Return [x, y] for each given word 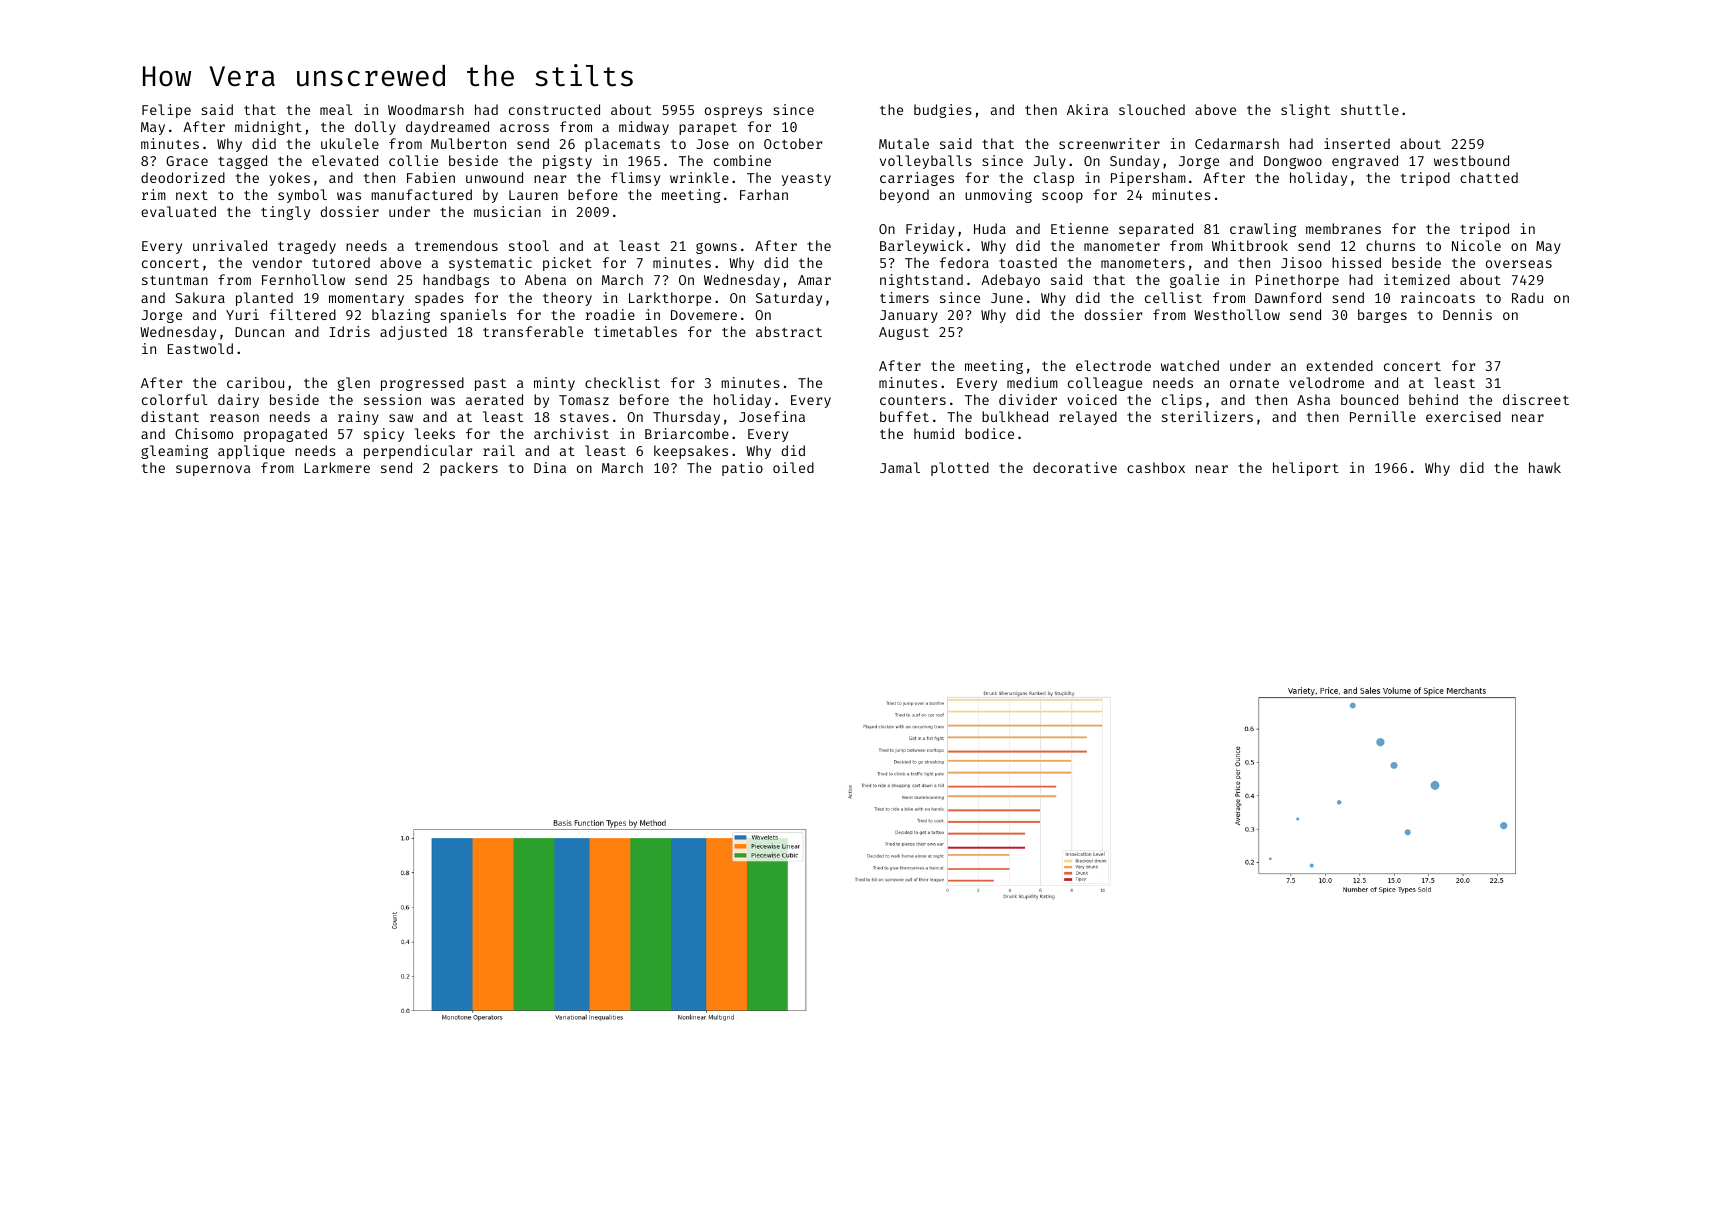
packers [469, 469]
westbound [1471, 160]
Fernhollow [303, 279]
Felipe [166, 111]
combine [742, 160]
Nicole [1476, 245]
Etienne [1079, 228]
